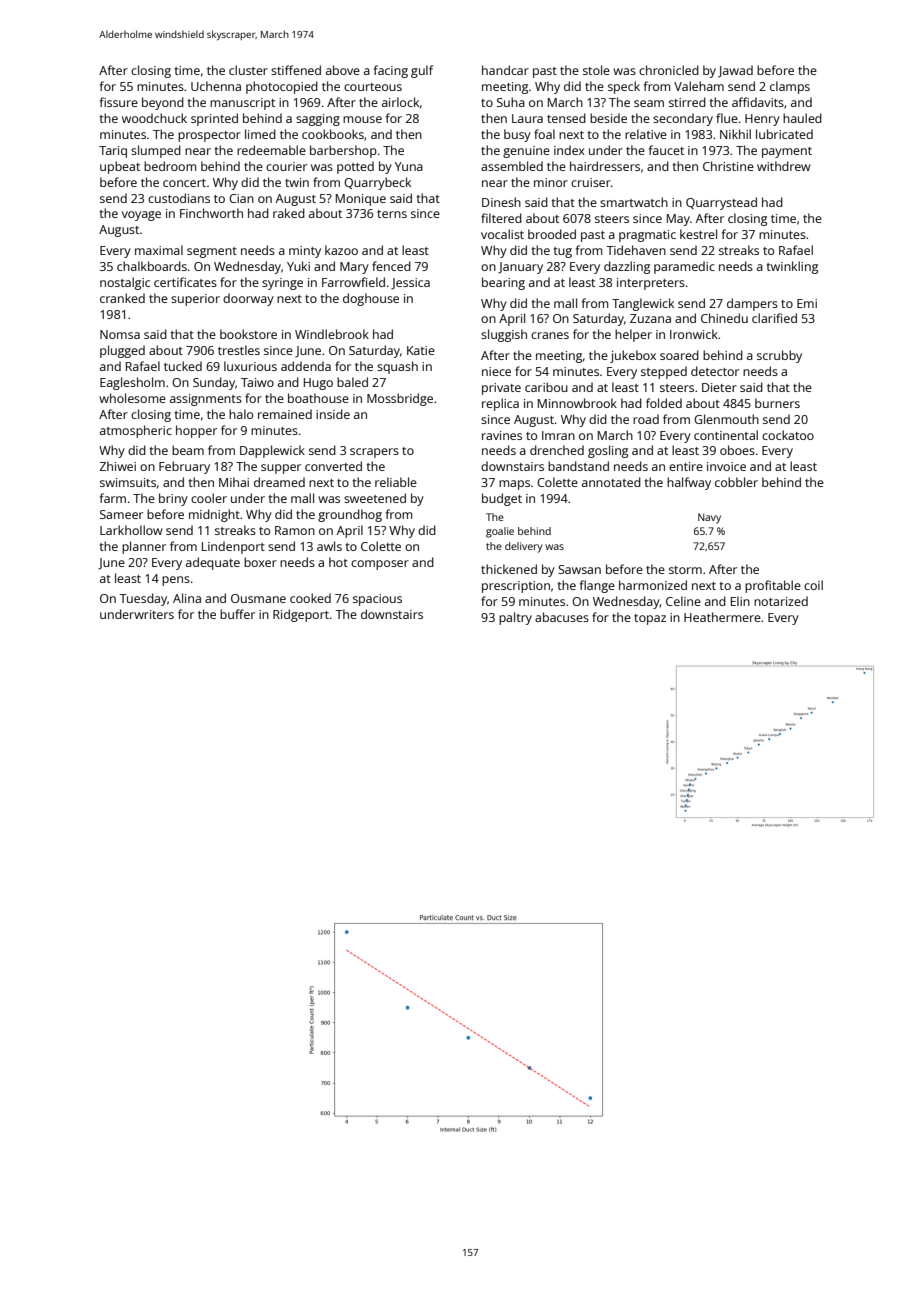  I want to click on Navy, so click(709, 518).
